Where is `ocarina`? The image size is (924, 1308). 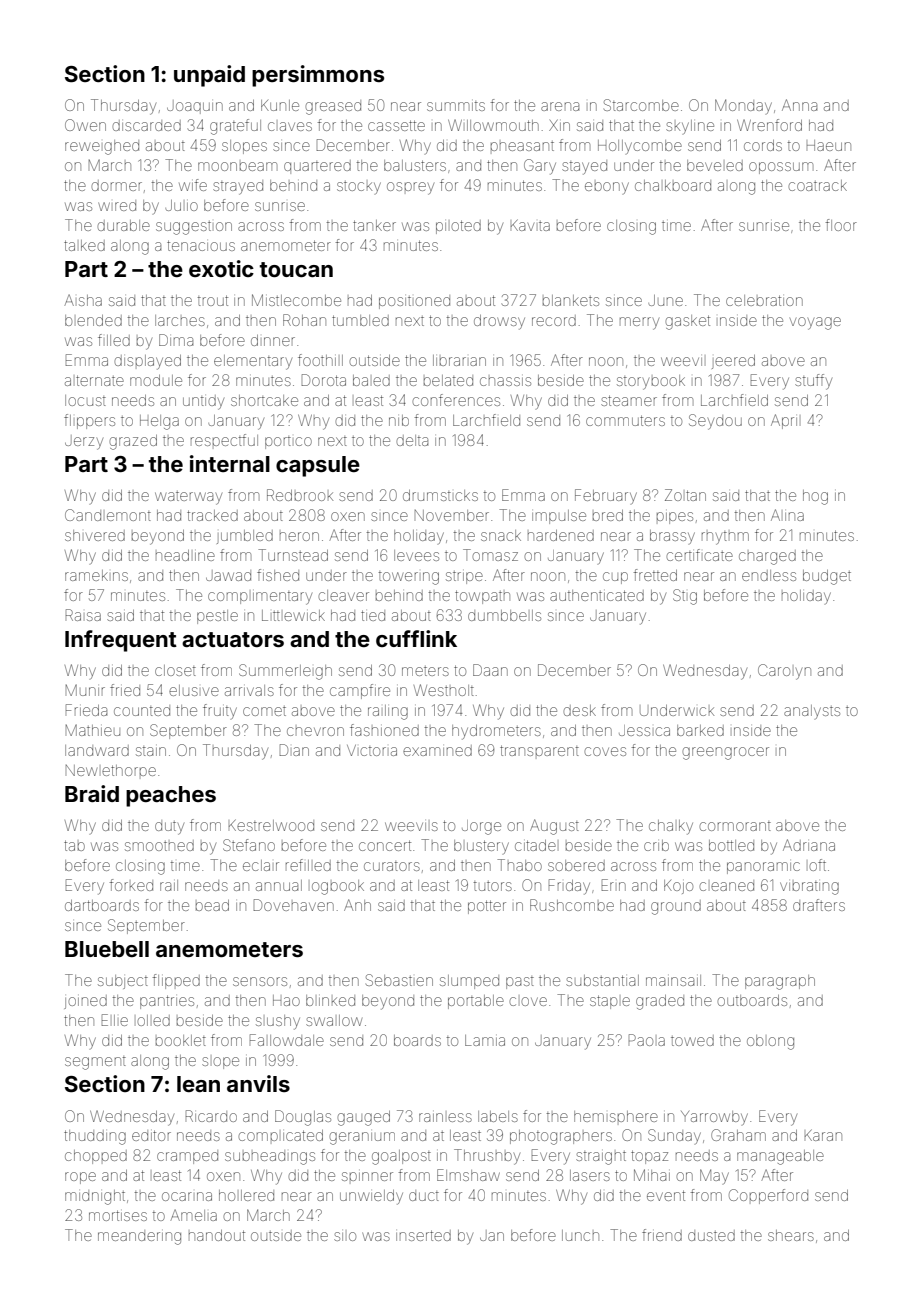
ocarina is located at coordinates (187, 1196).
